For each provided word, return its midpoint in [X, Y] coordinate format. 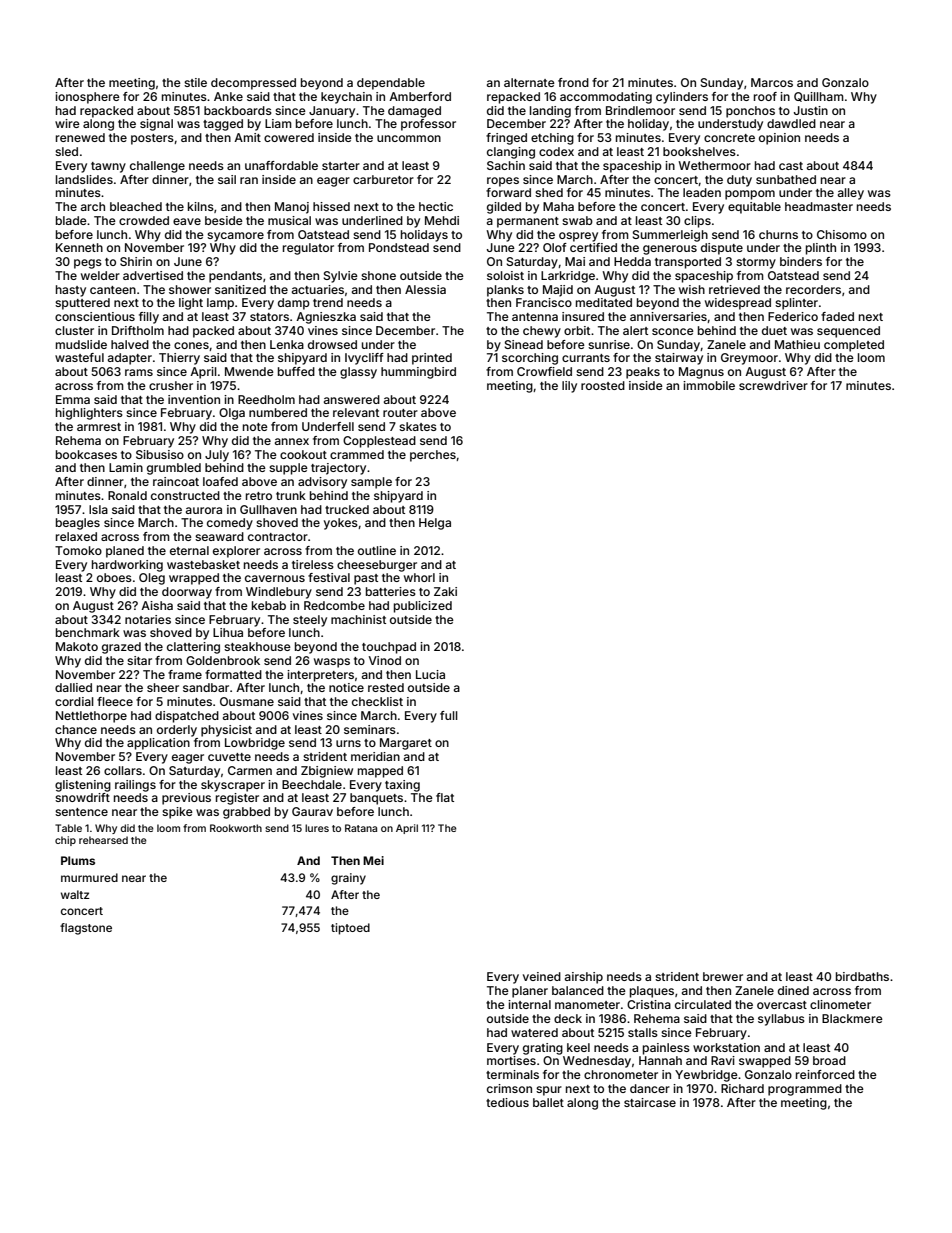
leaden [702, 192]
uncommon [409, 138]
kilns [201, 206]
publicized [423, 607]
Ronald [127, 495]
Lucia [430, 674]
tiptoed [350, 929]
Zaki [445, 591]
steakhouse [257, 646]
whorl [419, 577]
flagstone [86, 929]
